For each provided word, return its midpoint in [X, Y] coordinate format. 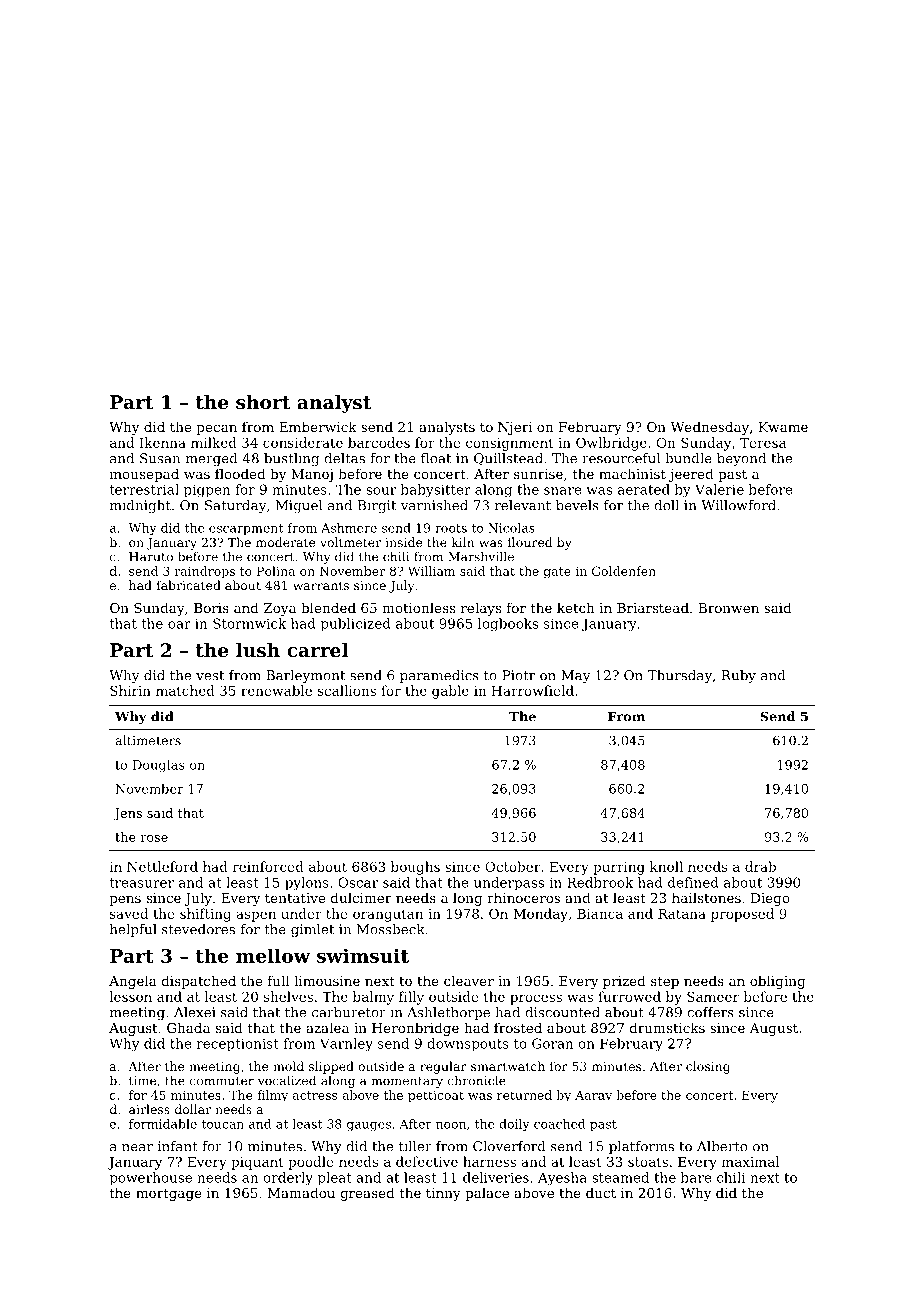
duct [601, 1192]
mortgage [169, 1195]
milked [214, 442]
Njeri [515, 428]
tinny [443, 1194]
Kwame [783, 427]
